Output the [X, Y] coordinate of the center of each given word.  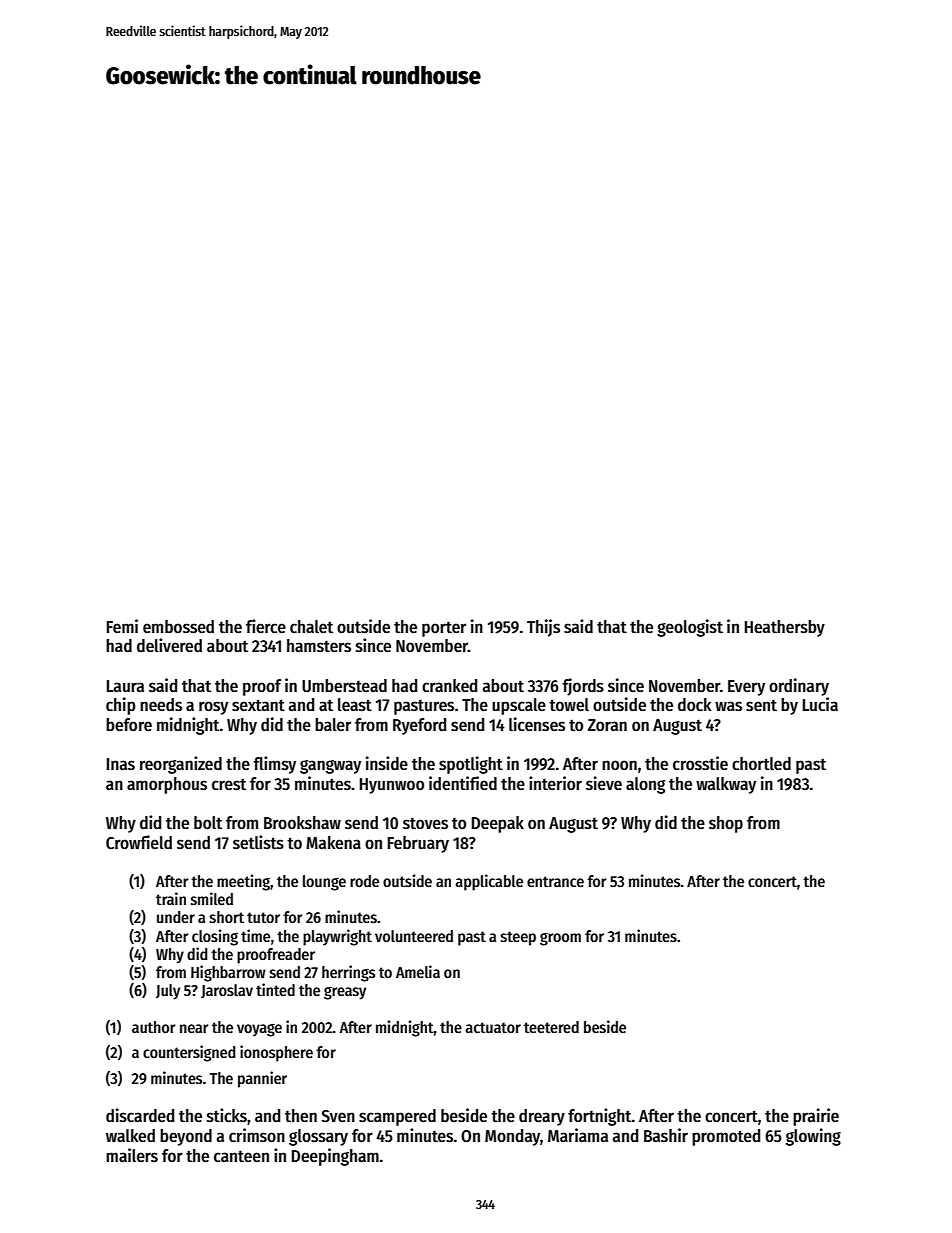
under [176, 917]
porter [444, 629]
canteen [241, 1156]
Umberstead [344, 686]
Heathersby [785, 628]
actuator [493, 1027]
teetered [551, 1027]
